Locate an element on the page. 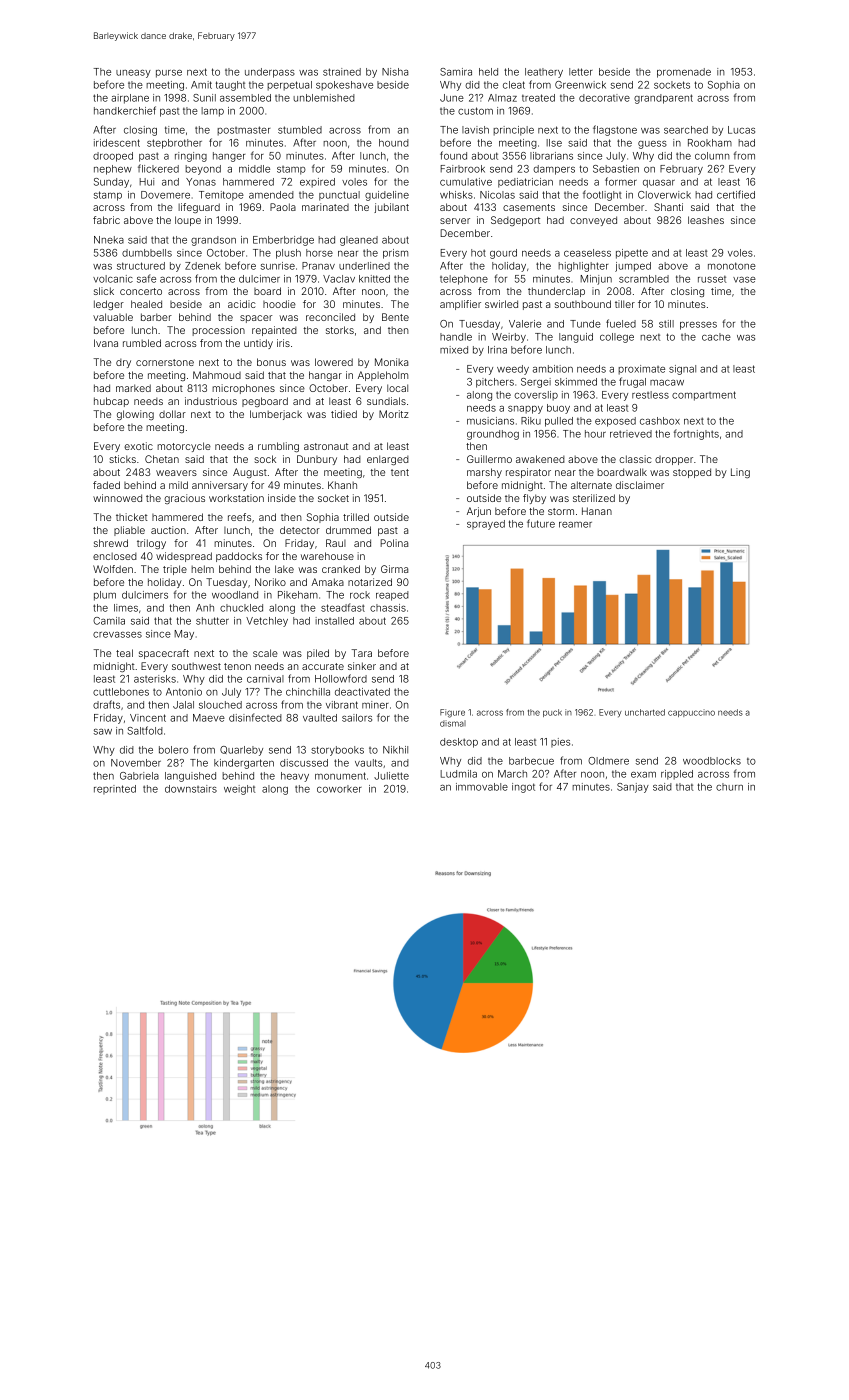 The image size is (849, 1400). grandson is located at coordinates (213, 241).
